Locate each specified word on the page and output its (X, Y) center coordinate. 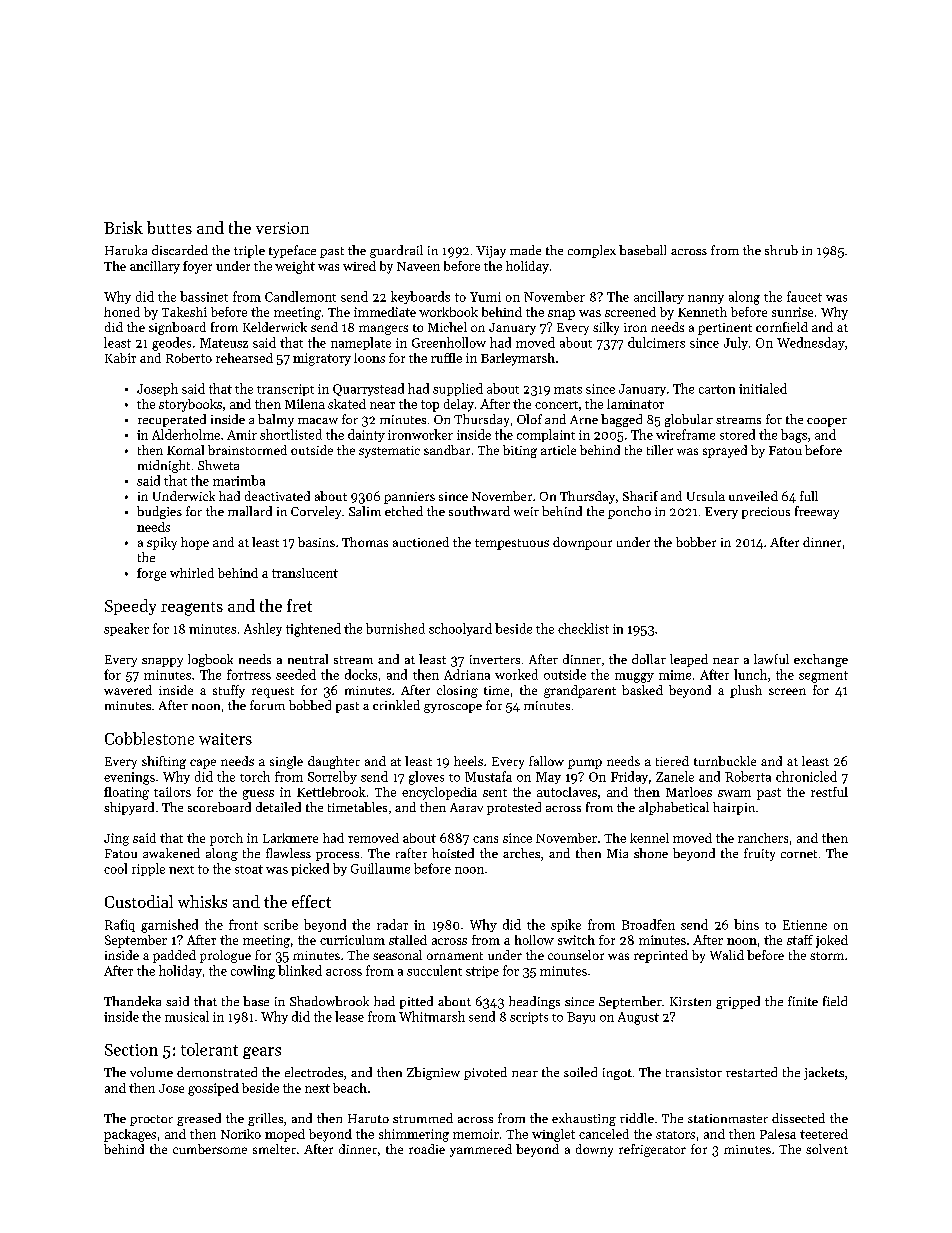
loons (369, 358)
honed (122, 312)
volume (151, 1072)
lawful (771, 659)
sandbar (447, 450)
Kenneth (702, 312)
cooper (827, 422)
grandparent (580, 691)
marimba (239, 480)
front (243, 924)
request (273, 692)
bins (746, 924)
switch (576, 940)
